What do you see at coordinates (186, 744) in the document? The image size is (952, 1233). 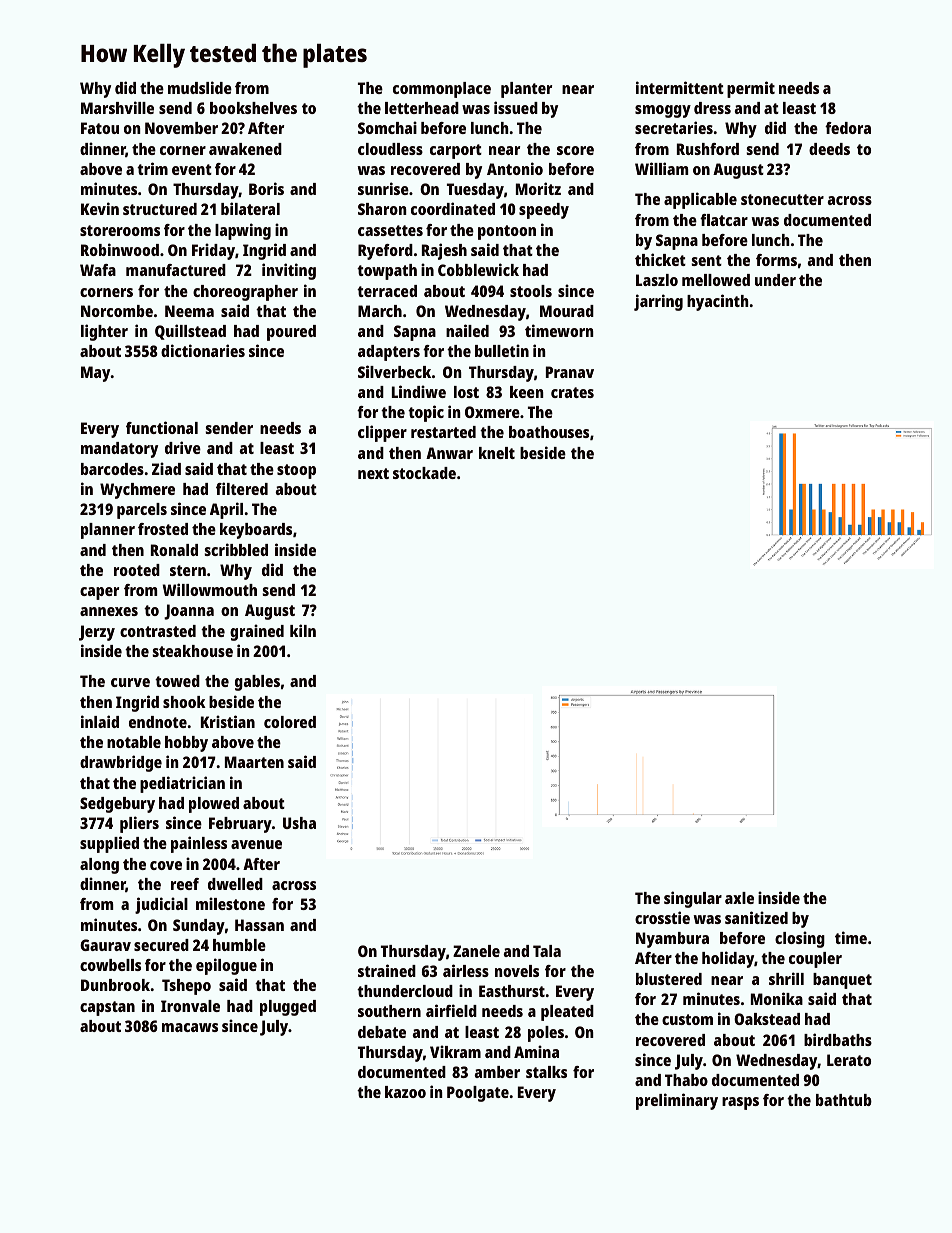 I see `hobby` at bounding box center [186, 744].
